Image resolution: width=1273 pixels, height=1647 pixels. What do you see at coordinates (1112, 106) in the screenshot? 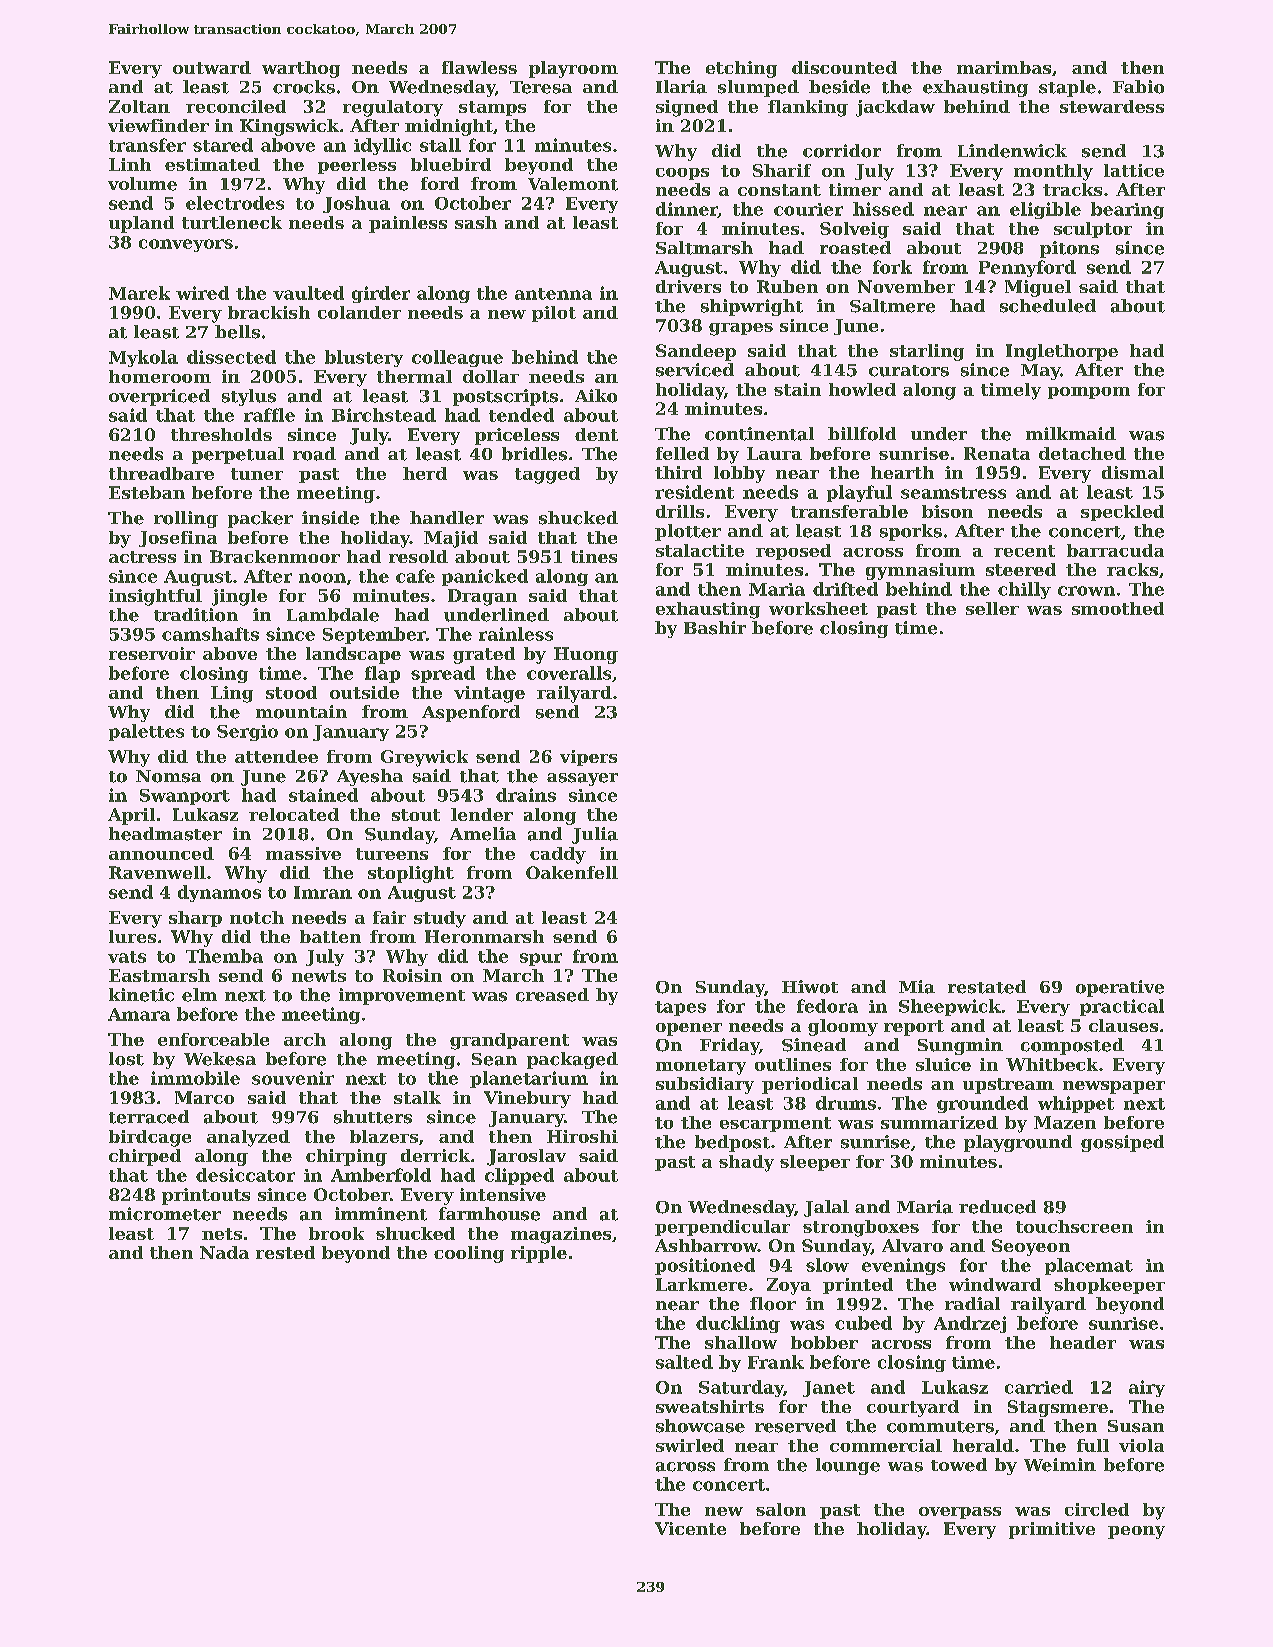
I see `stewardess` at bounding box center [1112, 106].
